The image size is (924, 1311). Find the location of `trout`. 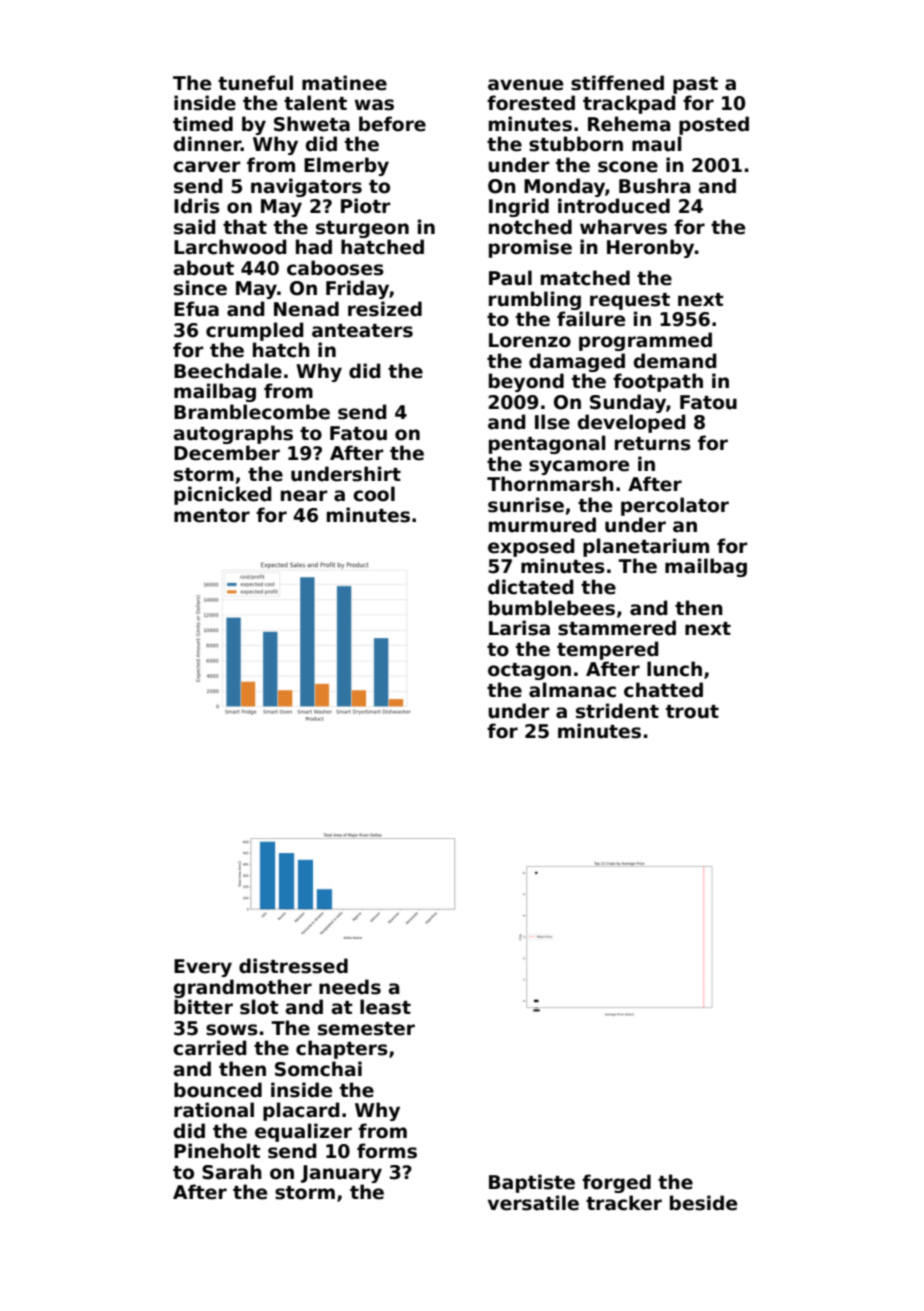

trout is located at coordinates (692, 712).
